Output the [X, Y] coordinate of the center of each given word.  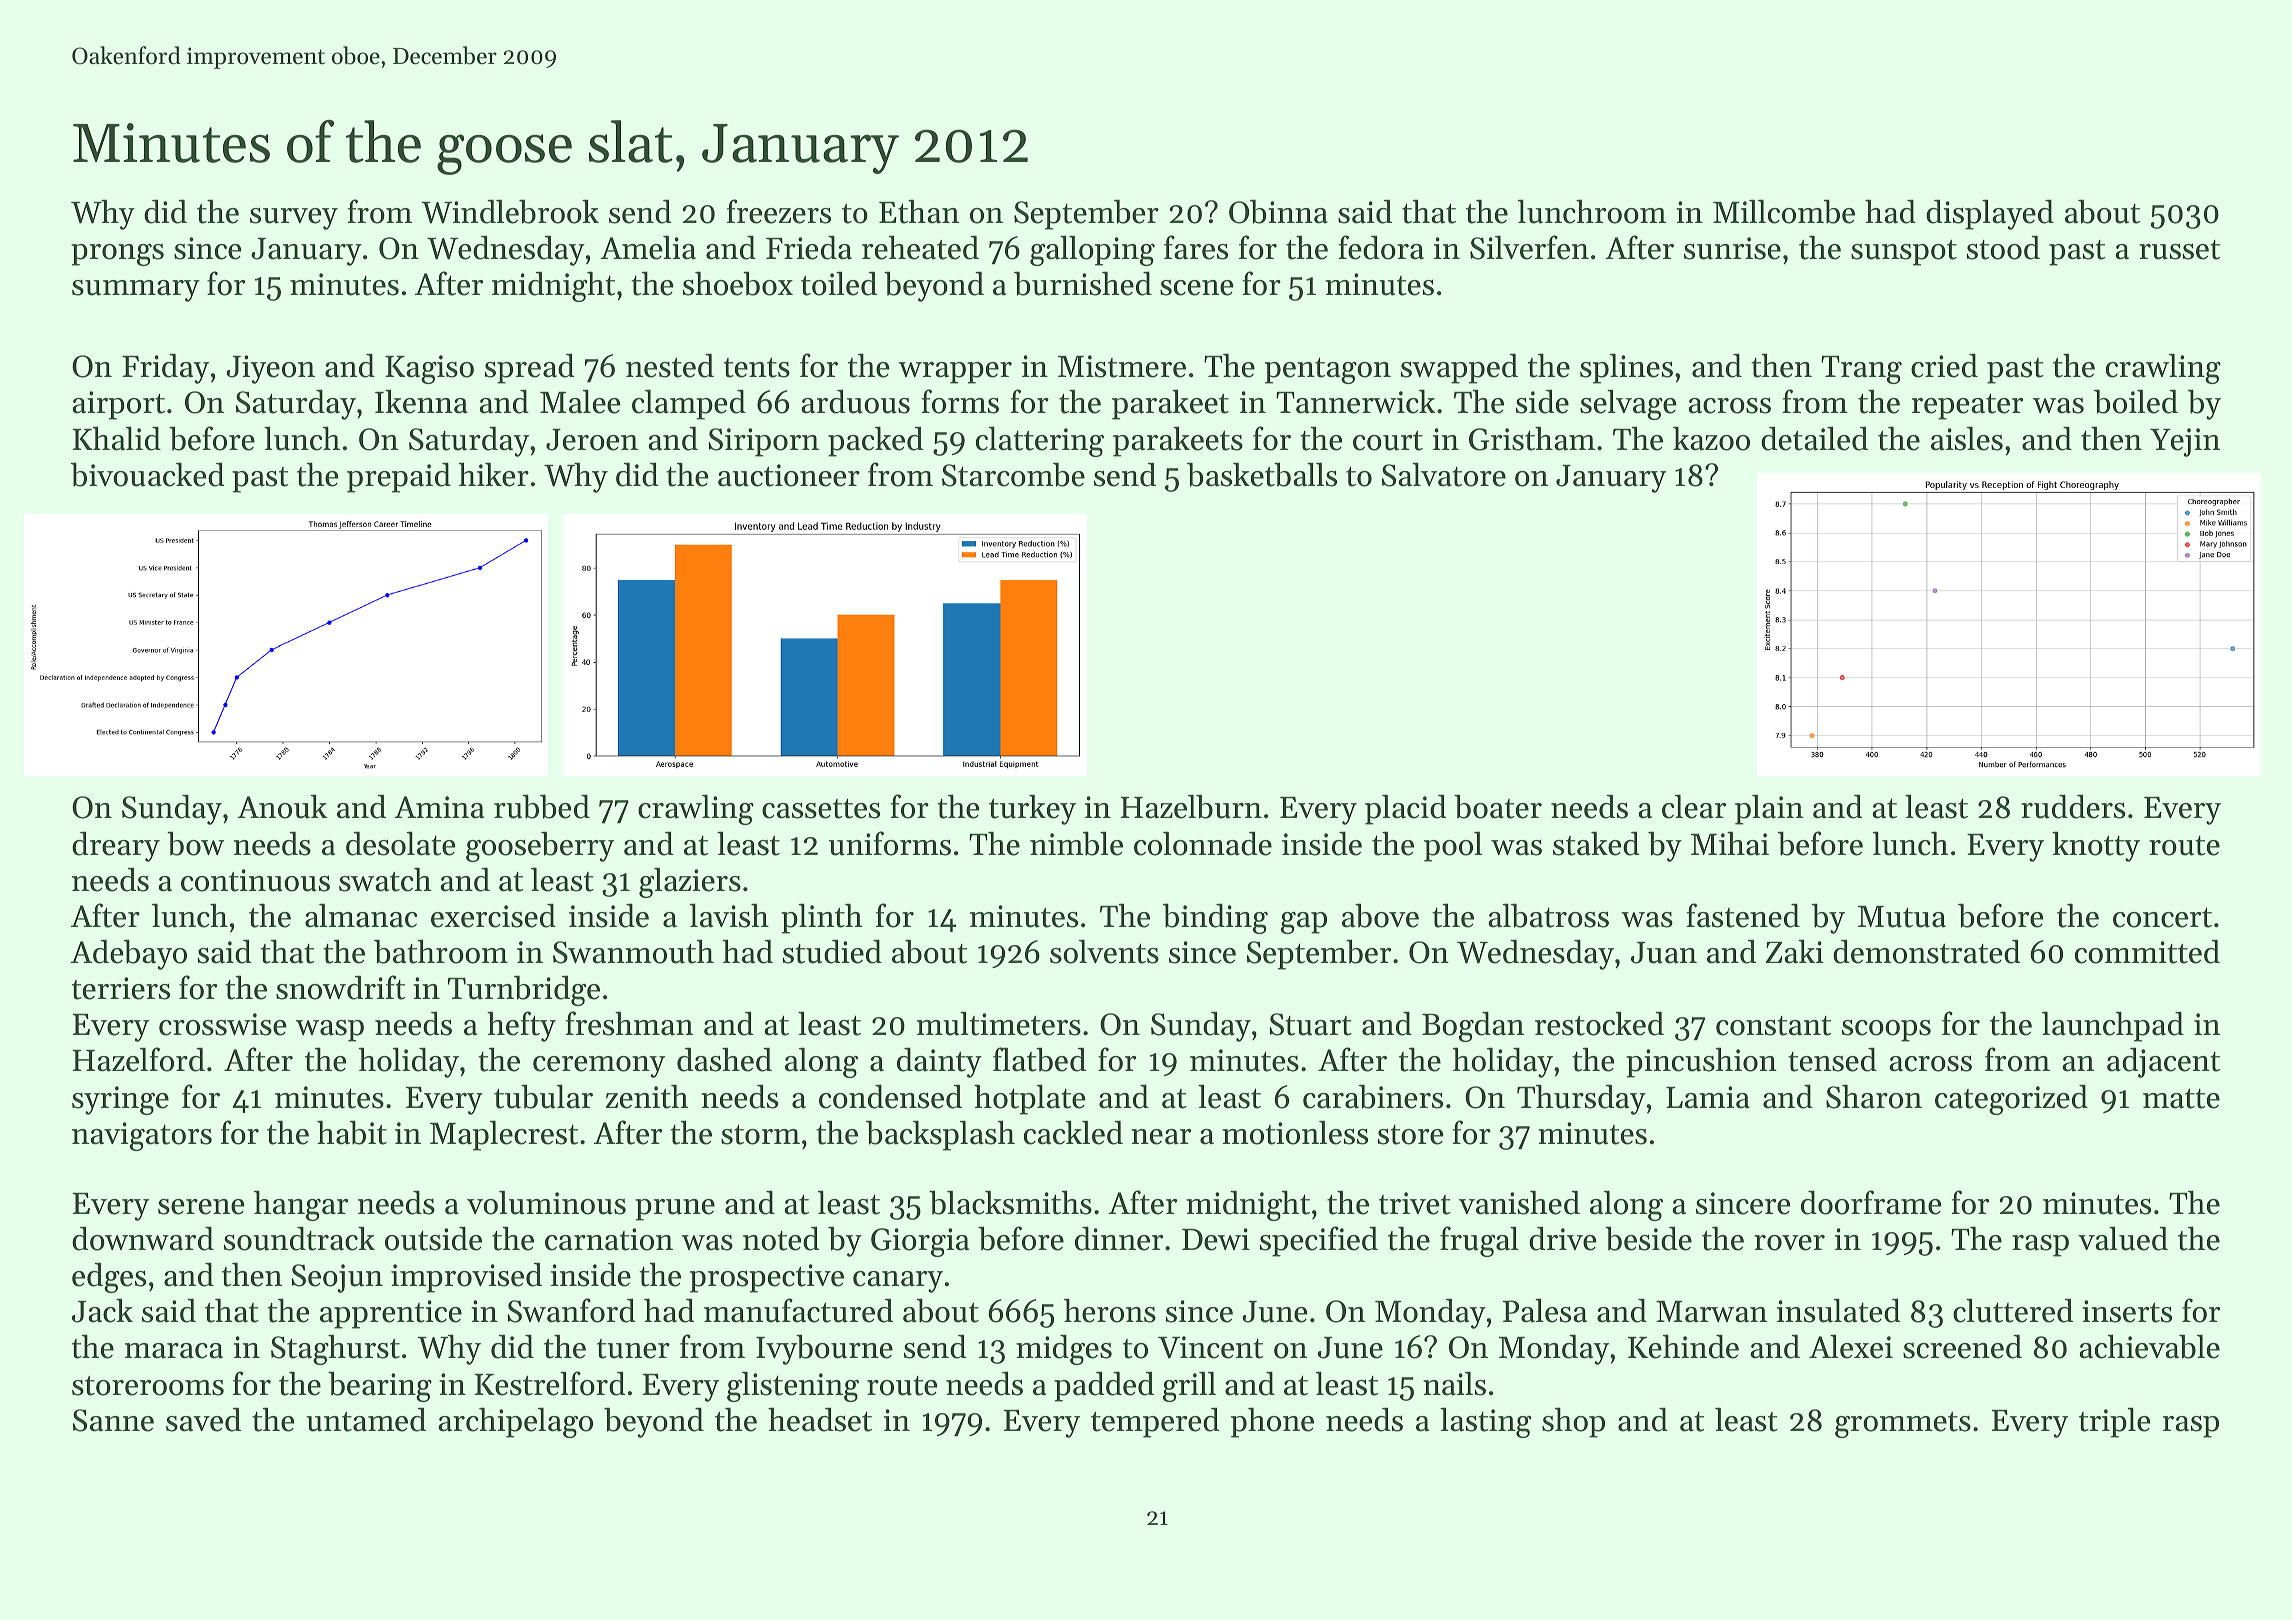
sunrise [1732, 248]
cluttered [2013, 1310]
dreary [116, 846]
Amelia [648, 247]
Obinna [1278, 211]
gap [1304, 923]
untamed [366, 1419]
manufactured [798, 1310]
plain [1769, 809]
